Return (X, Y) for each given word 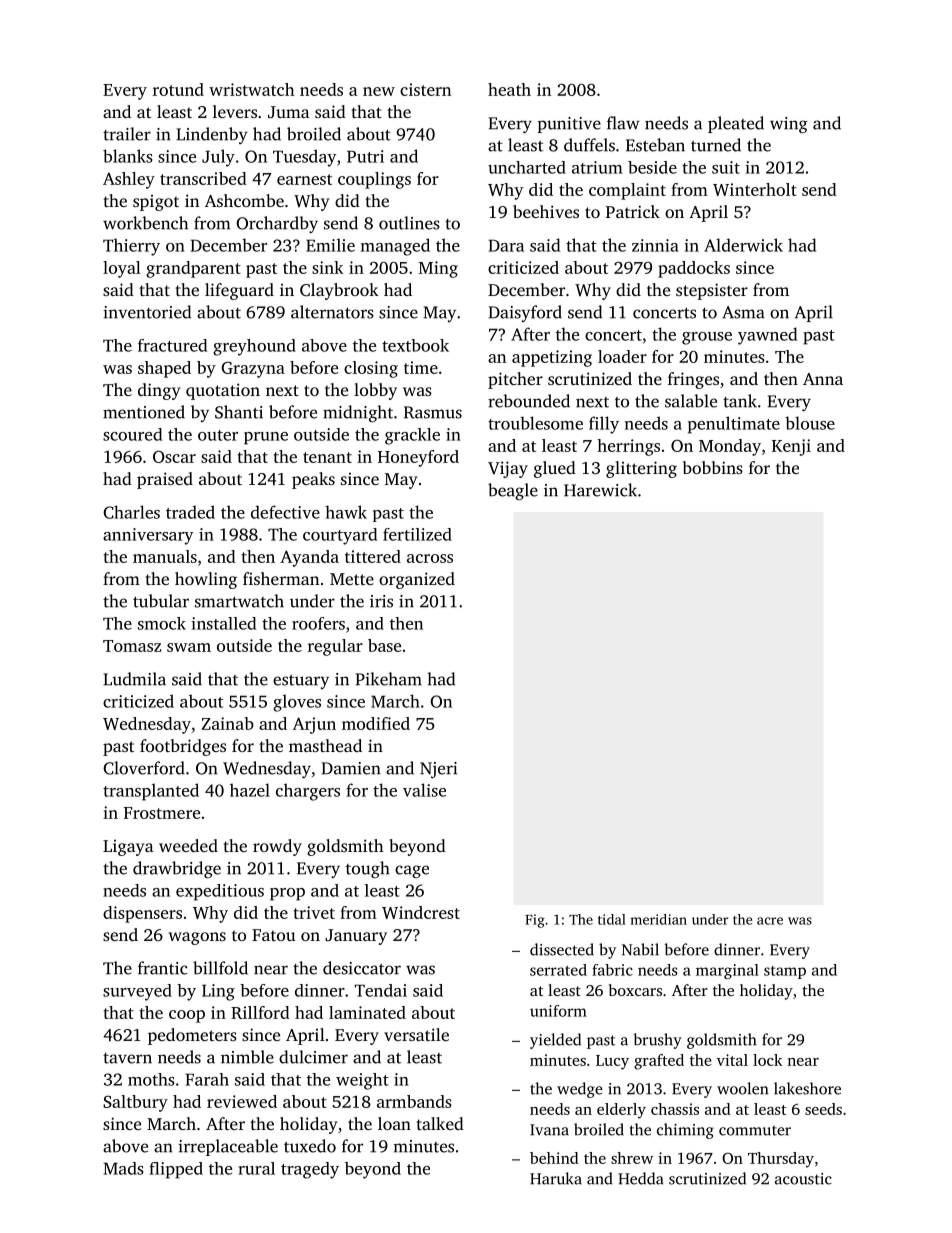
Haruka (556, 1178)
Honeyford (418, 458)
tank (740, 401)
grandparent (193, 269)
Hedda (641, 1178)
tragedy (310, 1170)
